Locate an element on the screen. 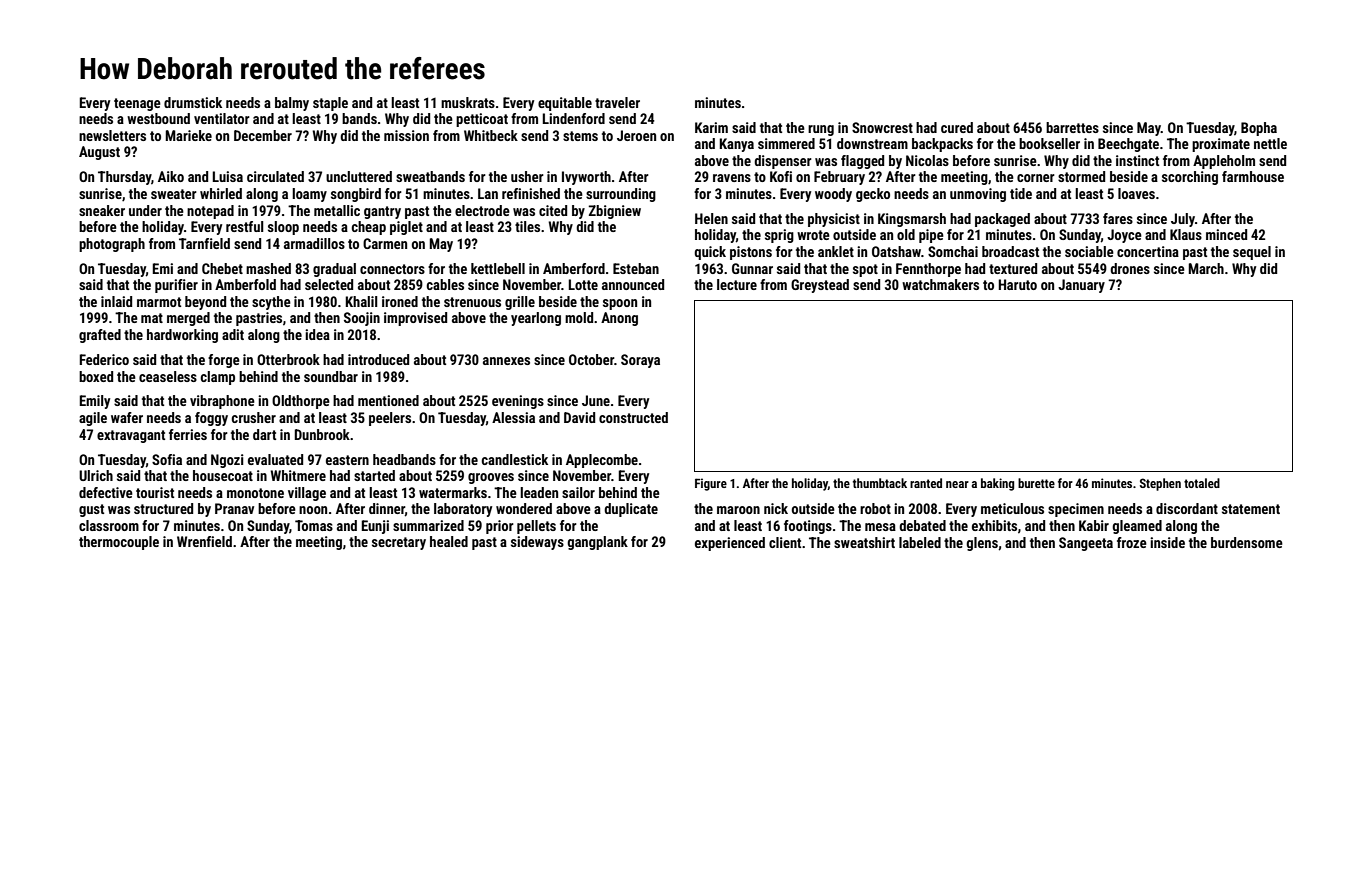 This screenshot has width=1372, height=887. Marieke is located at coordinates (189, 135).
